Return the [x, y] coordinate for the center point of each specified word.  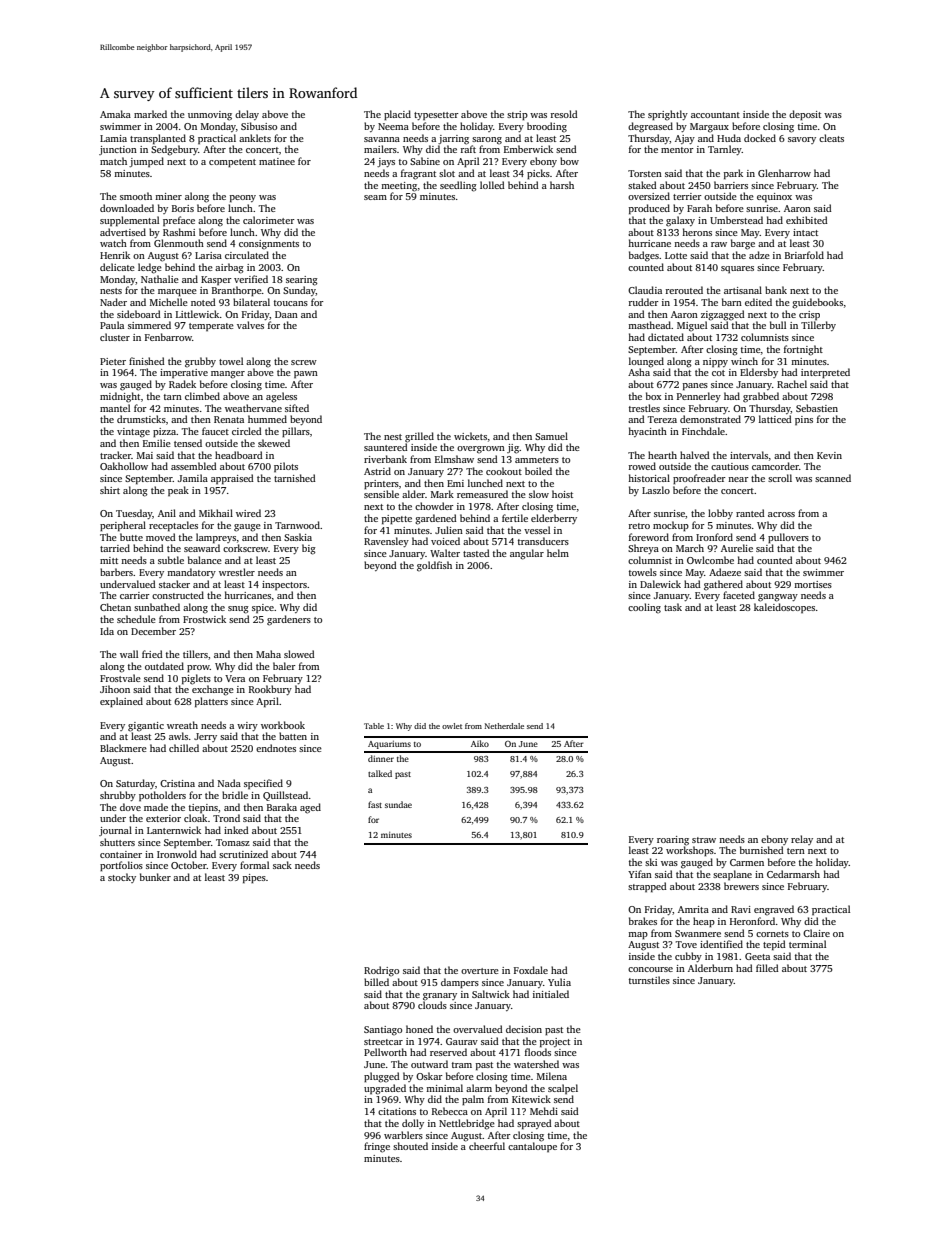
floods [538, 1052]
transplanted [158, 139]
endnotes [276, 748]
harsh [562, 185]
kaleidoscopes [784, 608]
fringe [377, 1147]
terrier [687, 196]
